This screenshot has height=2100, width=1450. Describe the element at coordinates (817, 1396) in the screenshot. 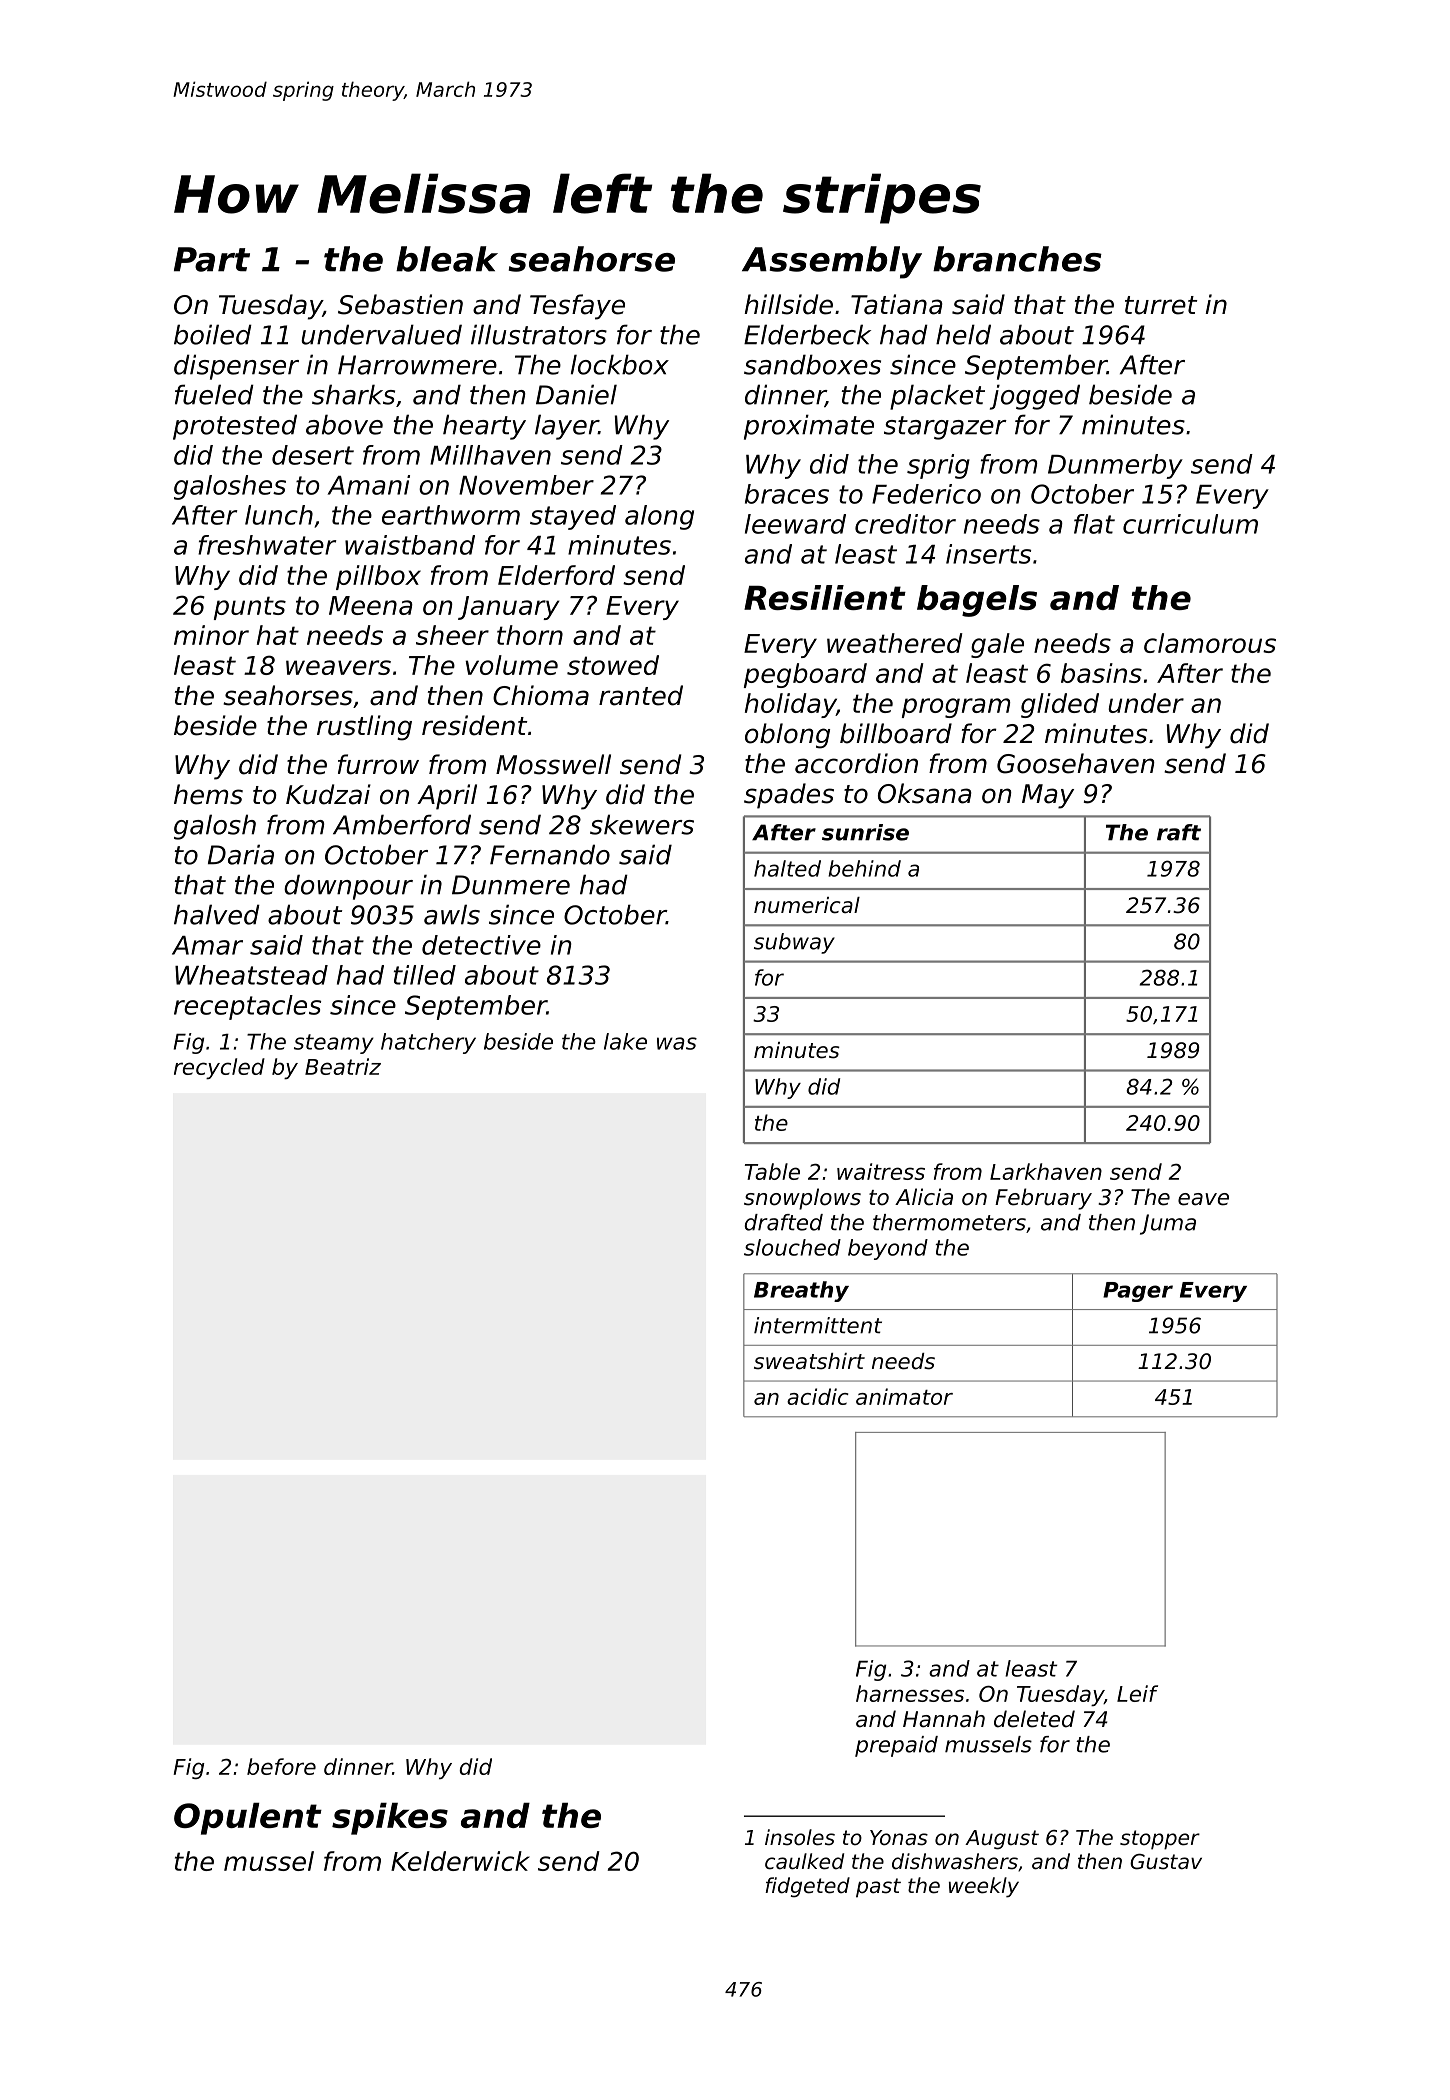

I see `acidic` at that location.
